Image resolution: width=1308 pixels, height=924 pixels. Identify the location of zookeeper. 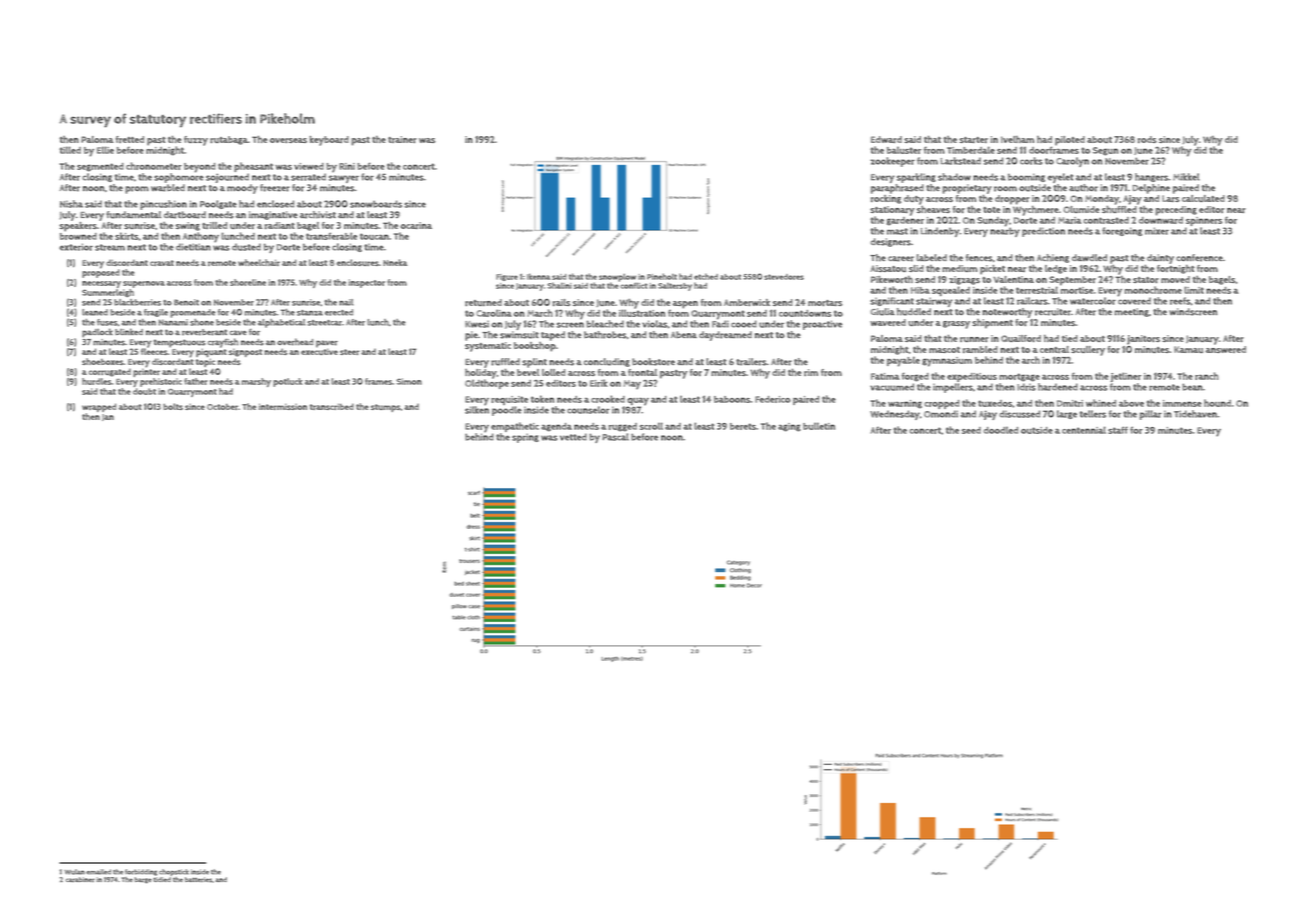
(893, 162).
